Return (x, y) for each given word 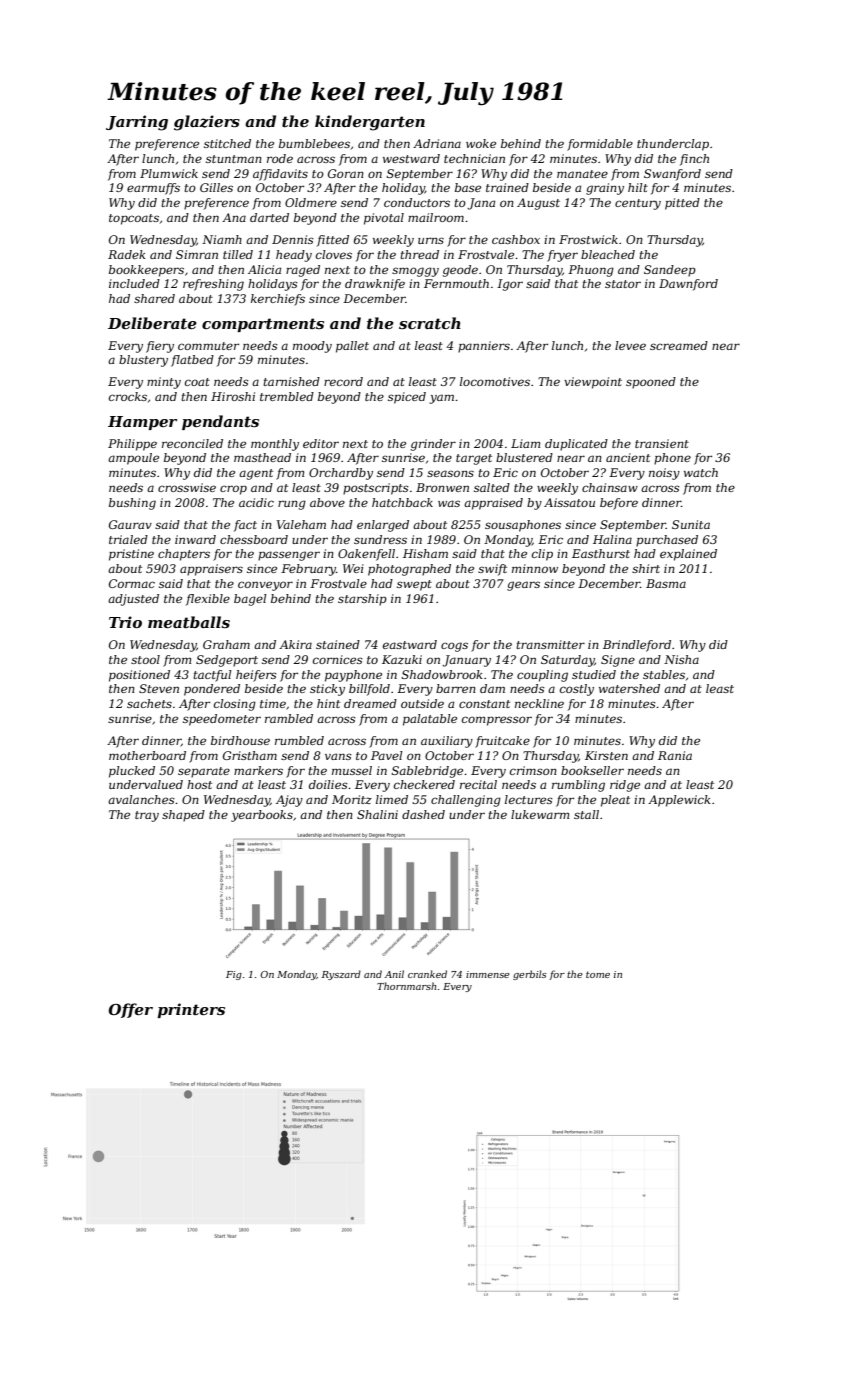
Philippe (132, 445)
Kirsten (606, 755)
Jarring (137, 123)
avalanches (141, 799)
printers (191, 1010)
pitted (682, 204)
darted (269, 217)
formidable (600, 145)
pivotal (384, 219)
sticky (327, 690)
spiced (407, 398)
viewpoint (593, 383)
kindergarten (370, 123)
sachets (149, 703)
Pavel (387, 755)
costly (577, 690)
